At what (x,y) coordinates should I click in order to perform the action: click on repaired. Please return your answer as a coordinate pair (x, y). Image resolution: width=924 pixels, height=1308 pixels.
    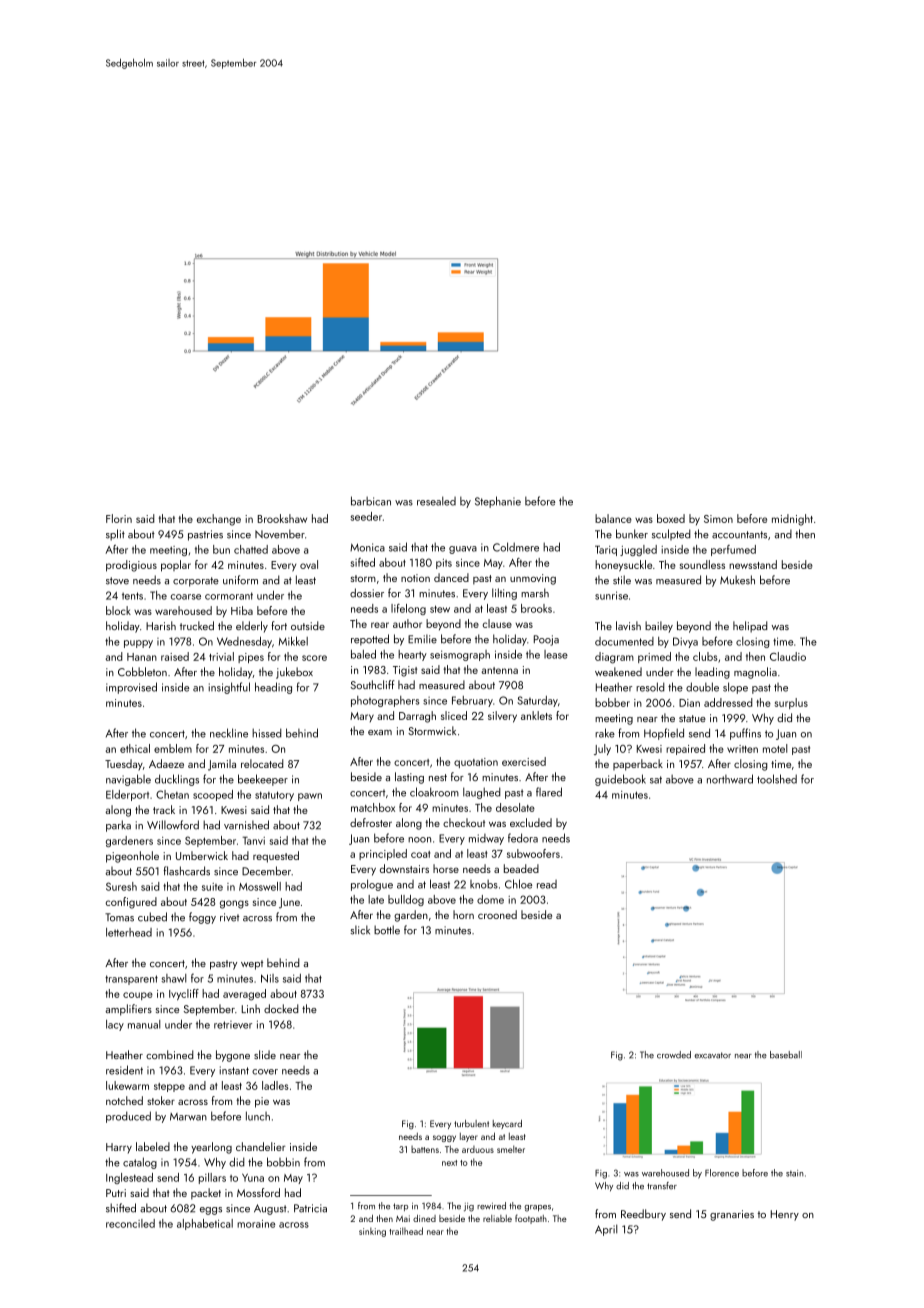
    Looking at the image, I should click on (685, 749).
